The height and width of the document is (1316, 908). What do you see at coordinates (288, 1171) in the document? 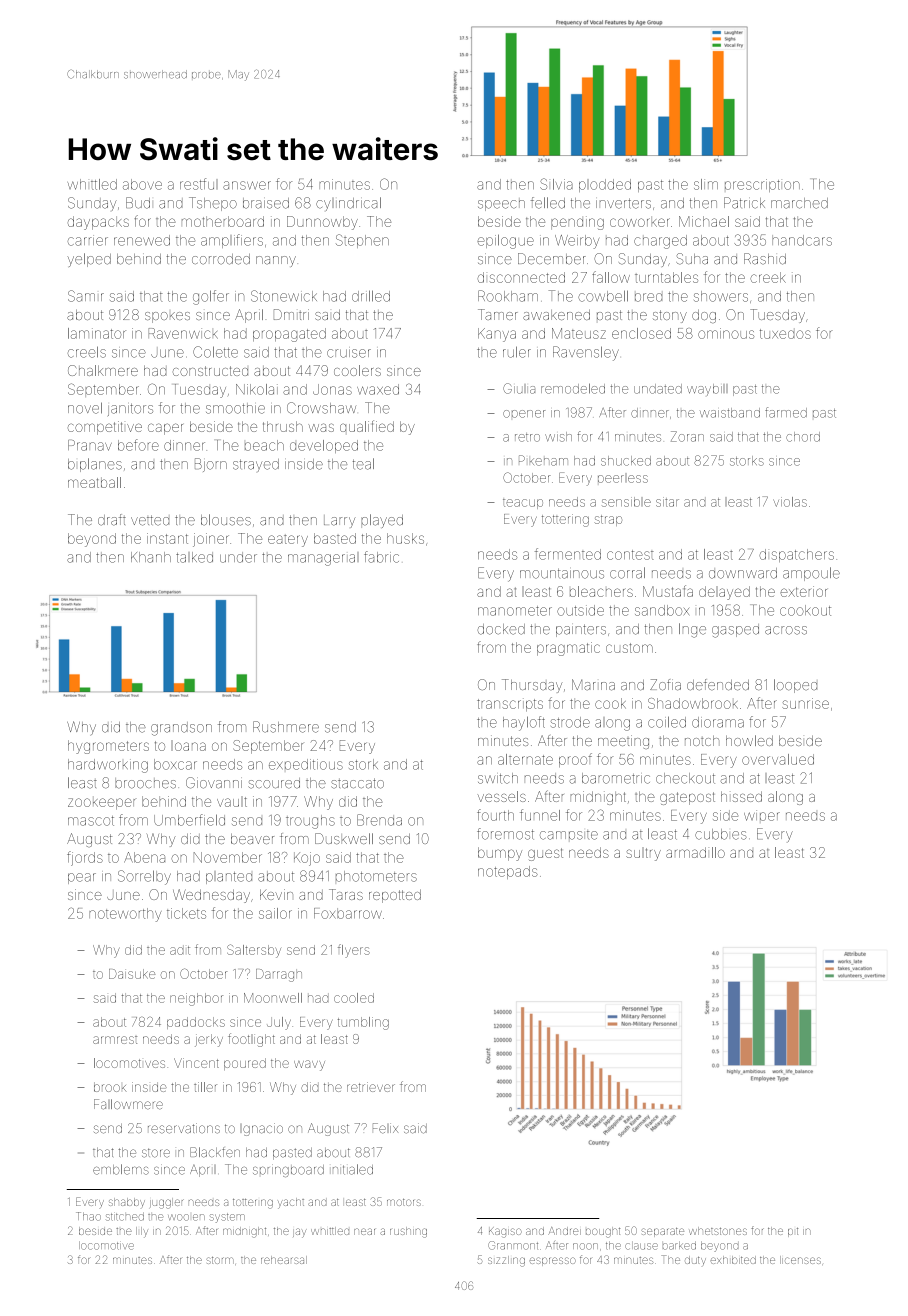
I see `springboard` at bounding box center [288, 1171].
